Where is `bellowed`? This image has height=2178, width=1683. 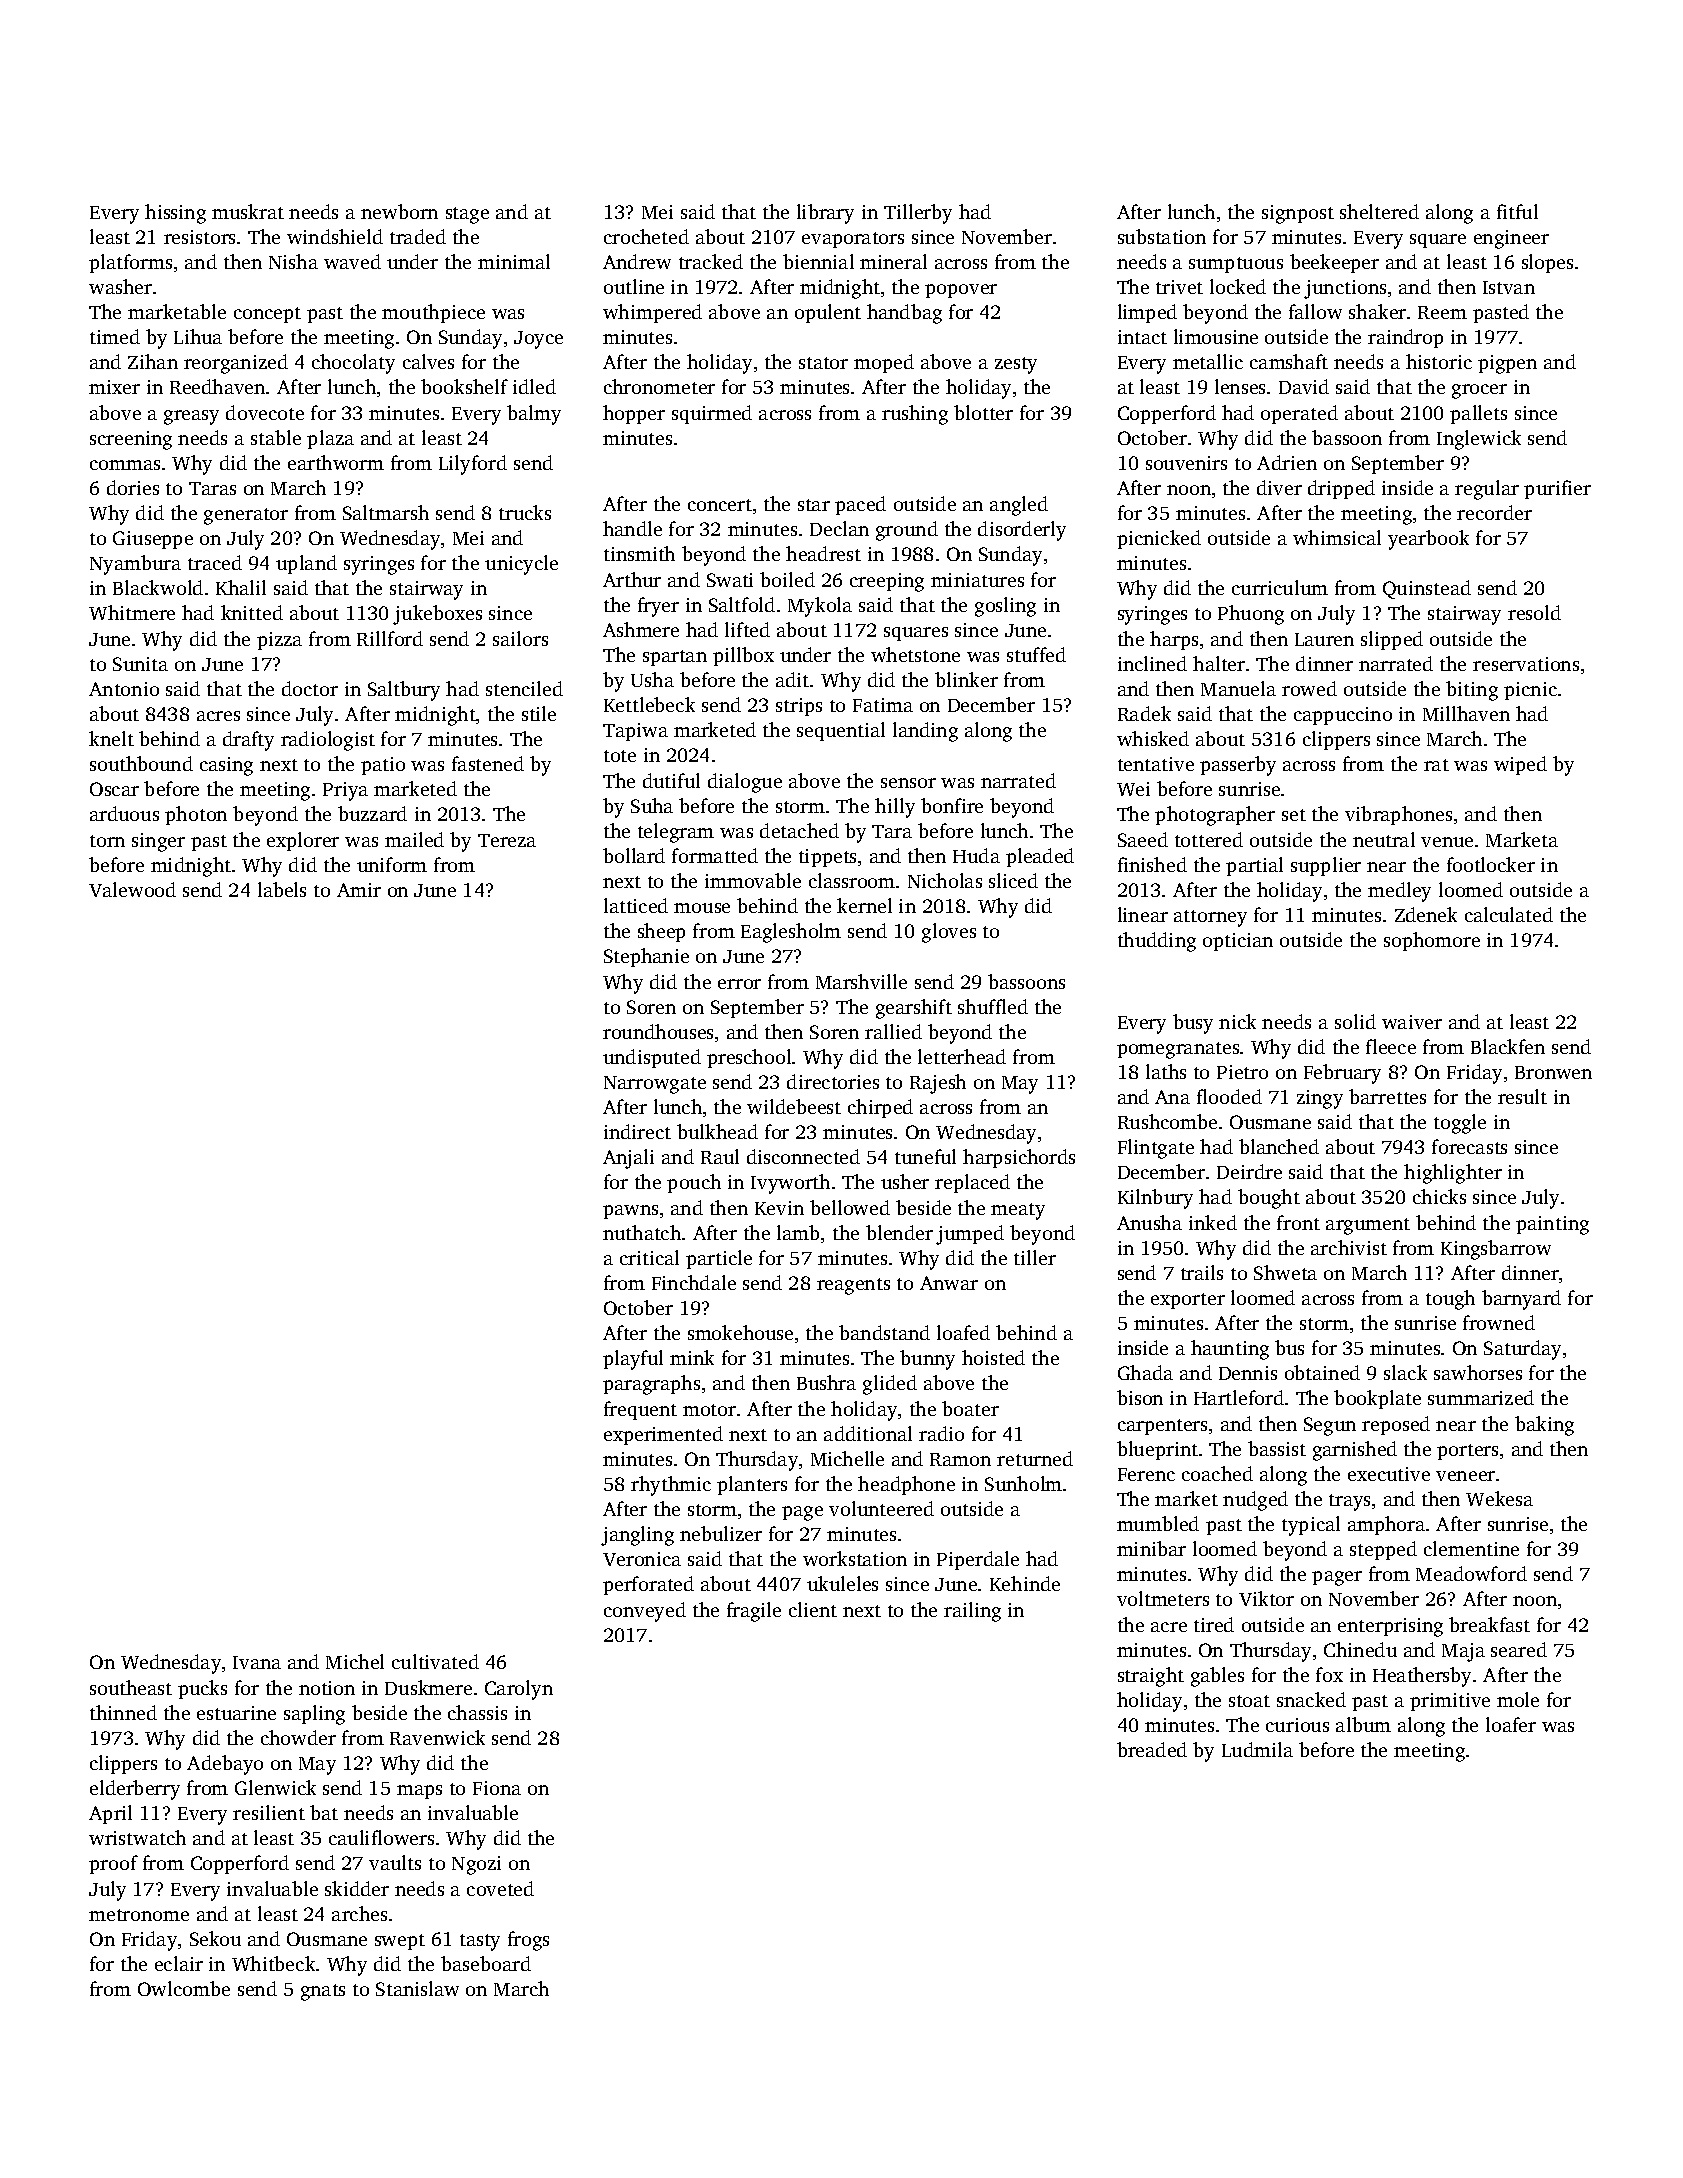 bellowed is located at coordinates (850, 1207).
